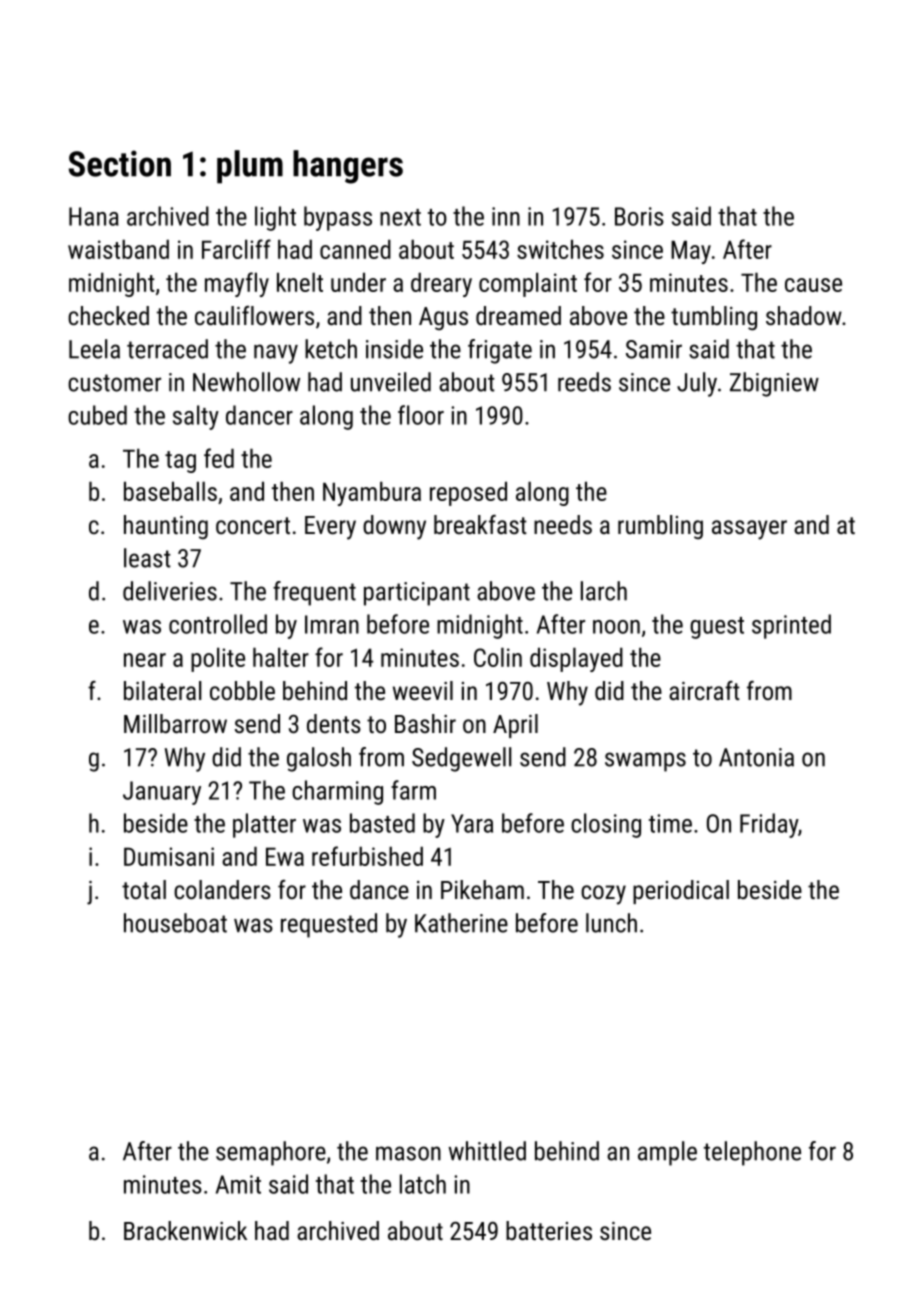 This document has width=924, height=1311. Describe the element at coordinates (162, 793) in the document. I see `January` at that location.
